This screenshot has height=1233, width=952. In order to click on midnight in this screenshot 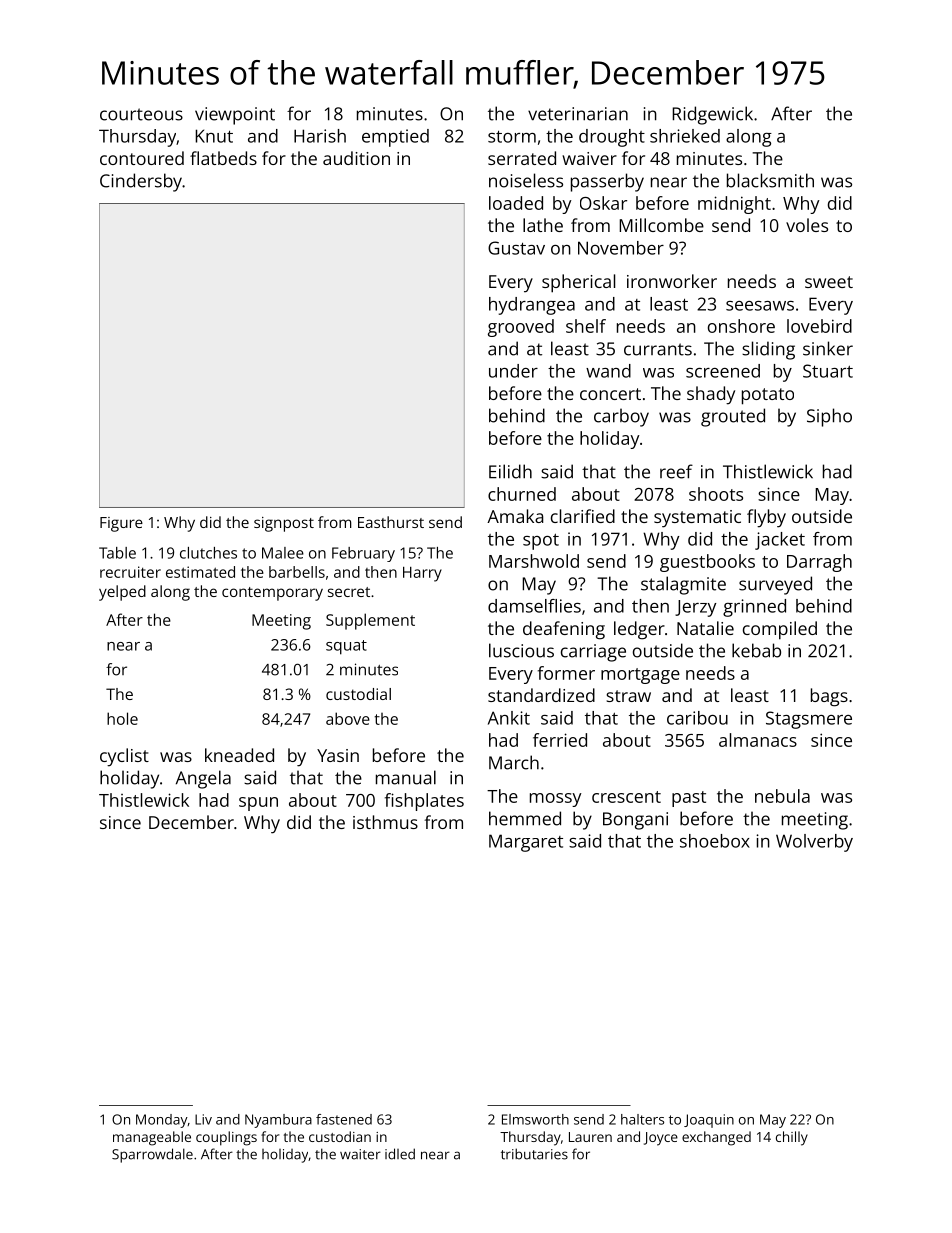, I will do `click(734, 205)`.
